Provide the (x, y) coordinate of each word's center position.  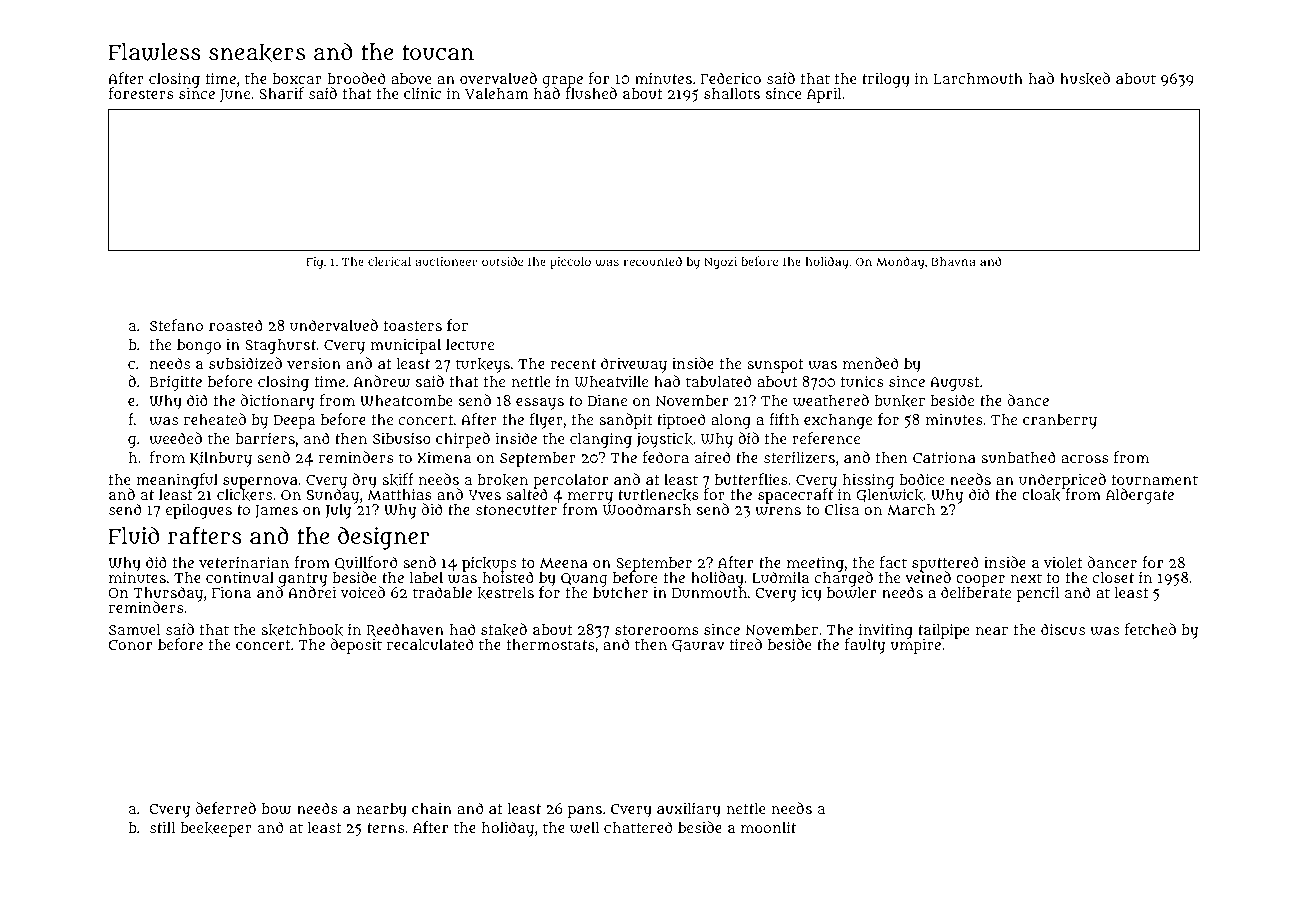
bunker (900, 401)
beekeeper (216, 829)
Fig (314, 263)
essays (540, 404)
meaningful (177, 481)
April (824, 95)
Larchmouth (978, 79)
